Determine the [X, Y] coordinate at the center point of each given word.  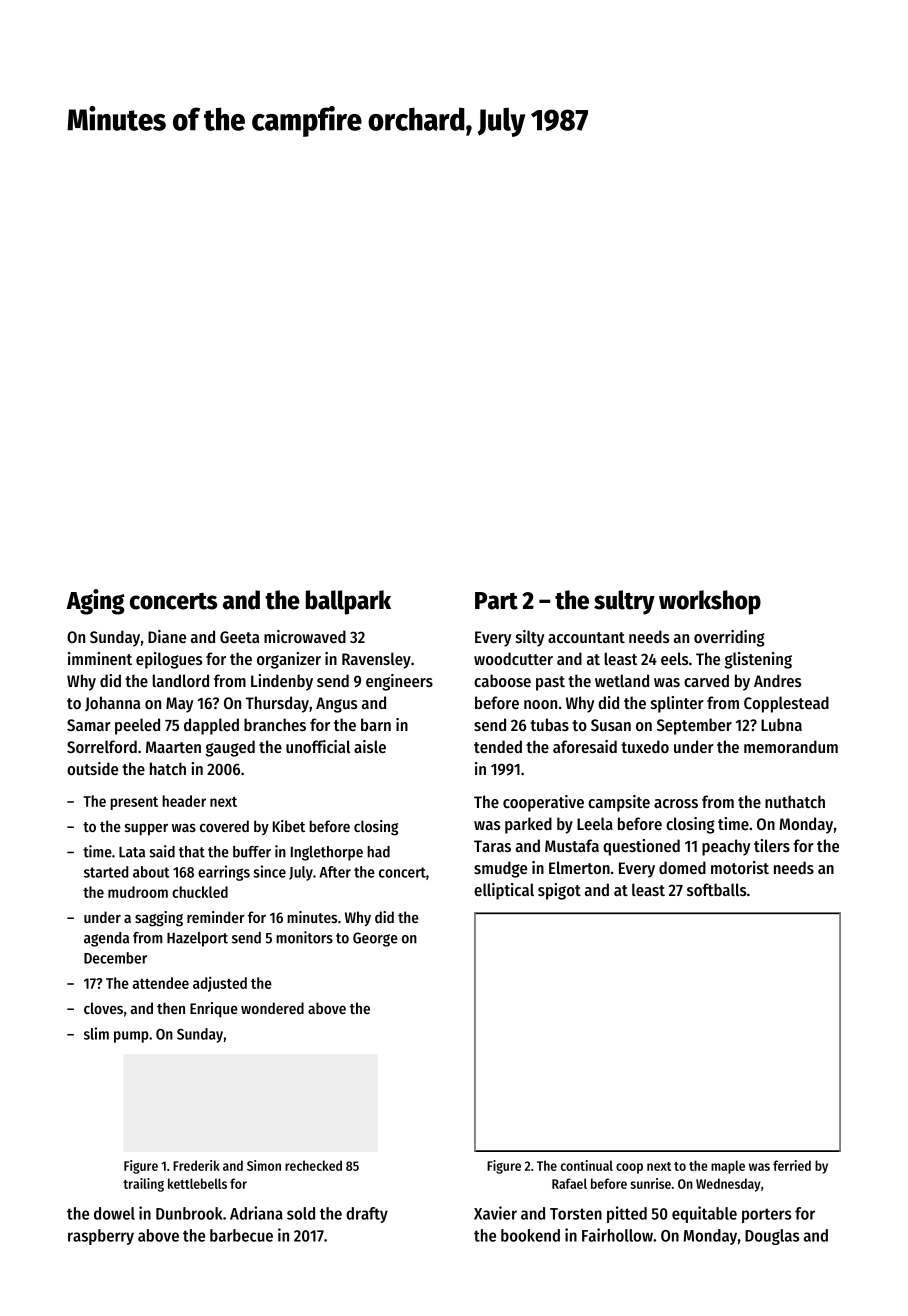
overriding [729, 638]
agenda [106, 939]
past [550, 683]
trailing [143, 1185]
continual [587, 1165]
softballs [716, 889]
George [375, 939]
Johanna [112, 703]
